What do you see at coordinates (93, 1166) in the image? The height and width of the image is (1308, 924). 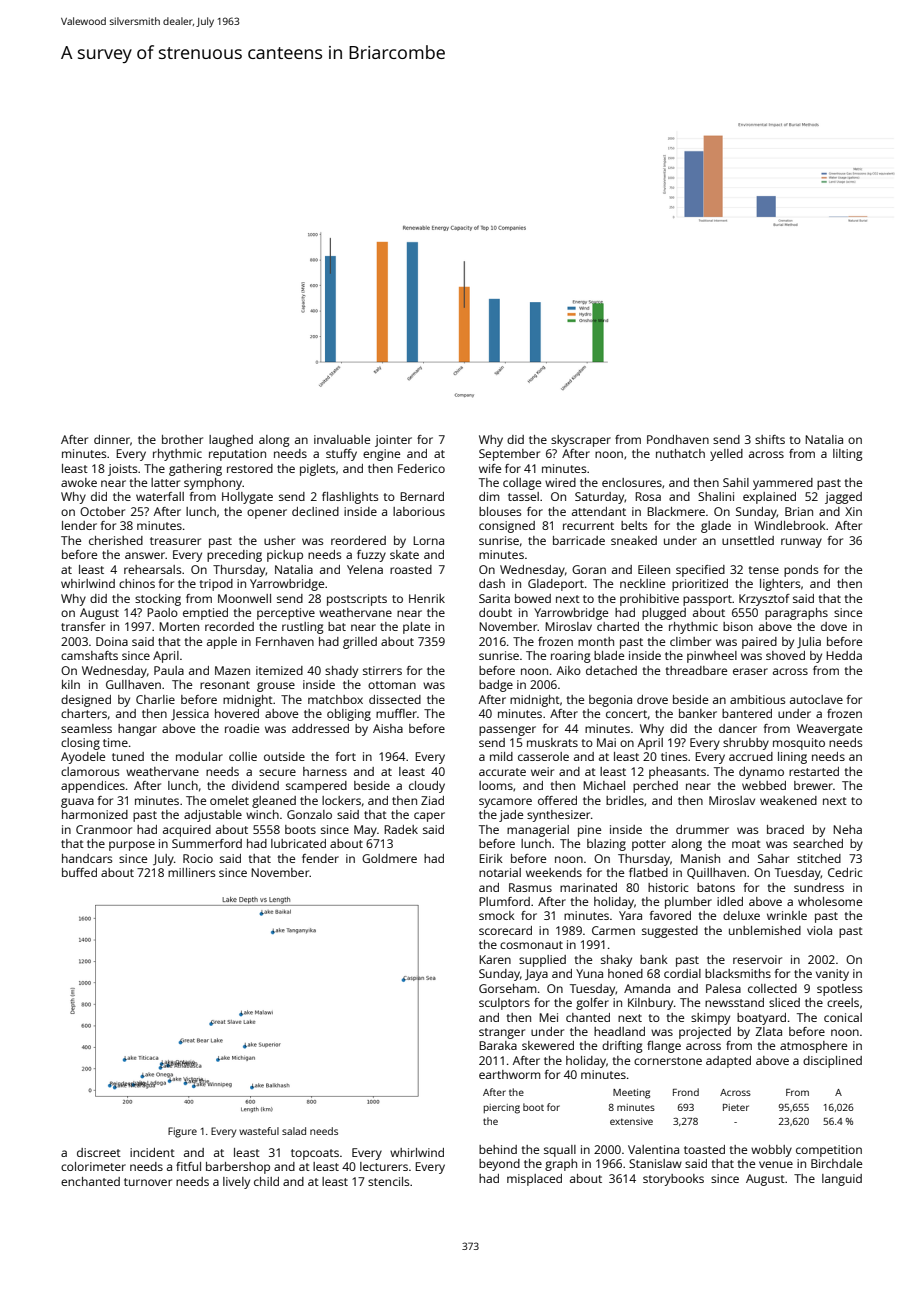 I see `colorimeter` at bounding box center [93, 1166].
